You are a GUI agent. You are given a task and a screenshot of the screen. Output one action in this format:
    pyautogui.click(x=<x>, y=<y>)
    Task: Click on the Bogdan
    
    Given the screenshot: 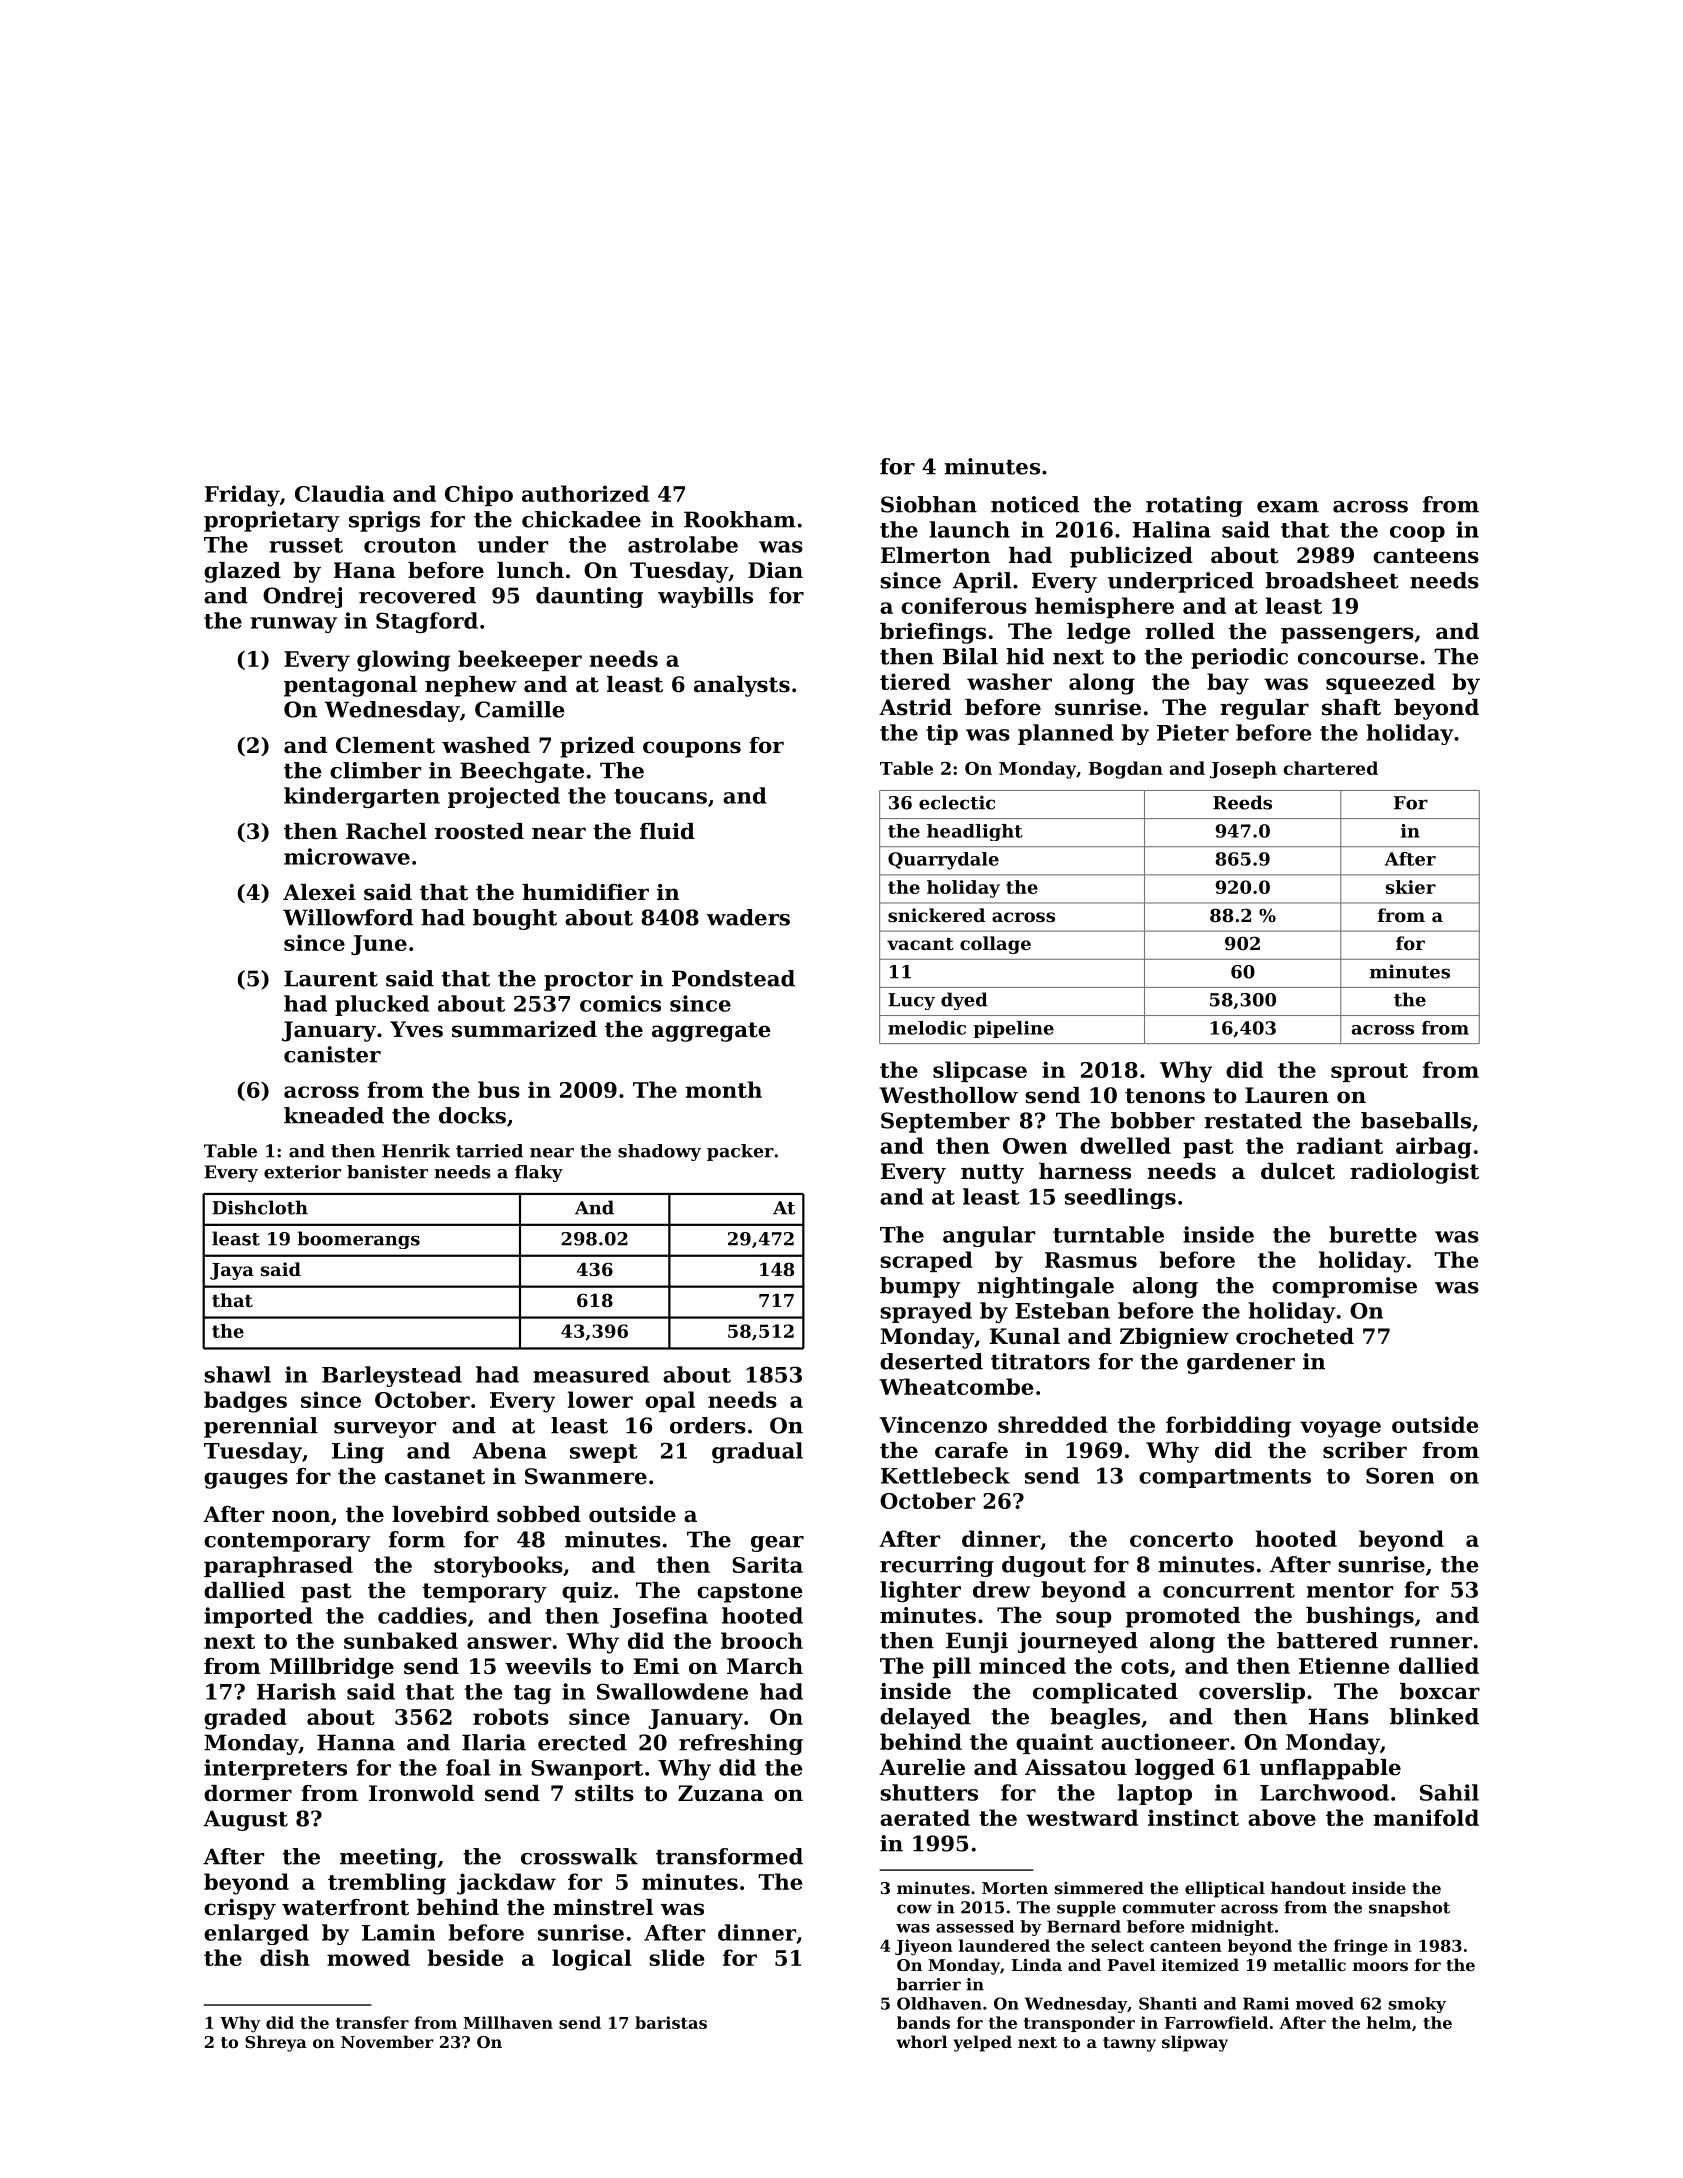 What is the action you would take?
    pyautogui.click(x=1126, y=770)
